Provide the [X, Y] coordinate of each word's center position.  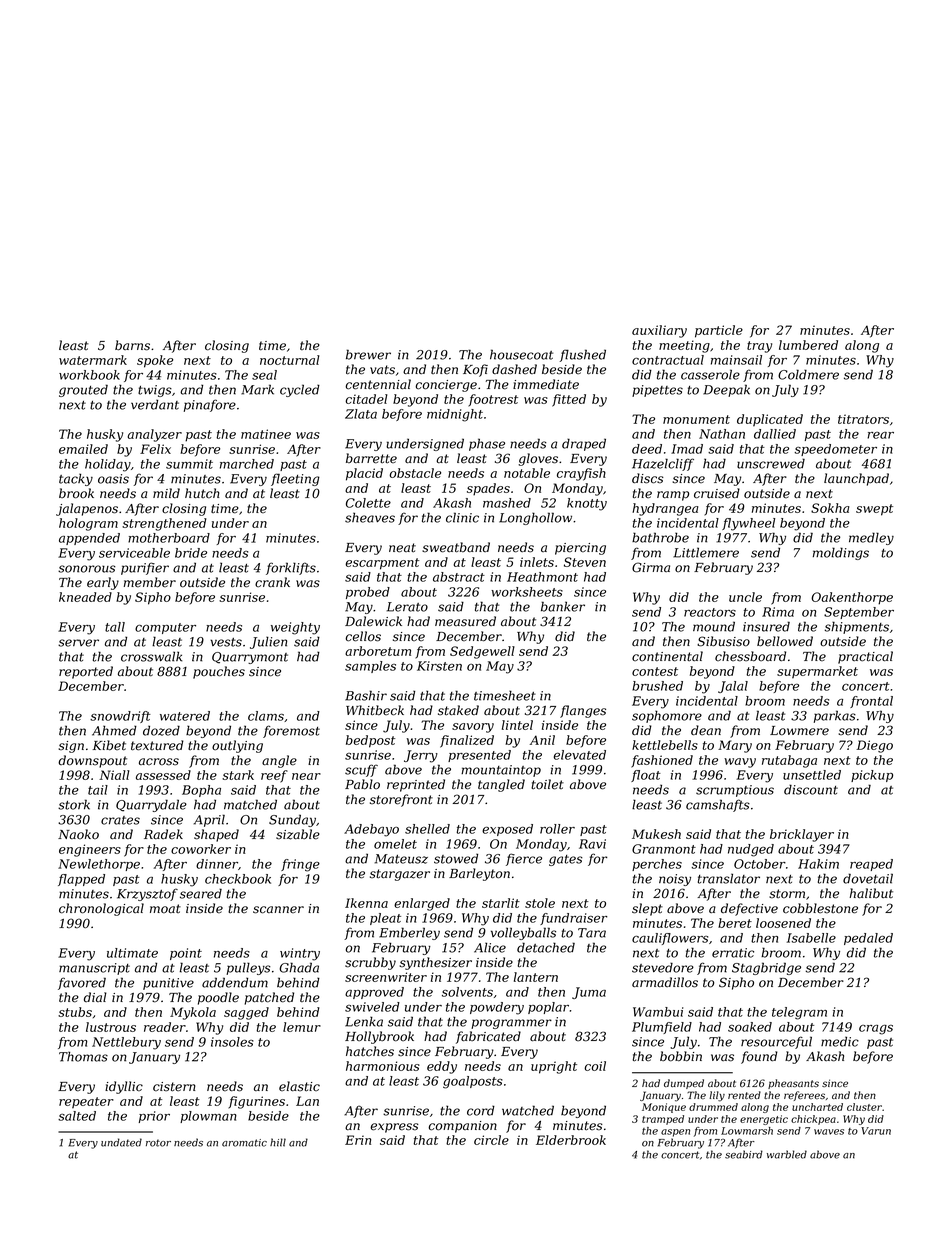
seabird [744, 1154]
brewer [368, 354]
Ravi [592, 844]
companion [462, 1127]
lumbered [808, 345]
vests [226, 642]
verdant [155, 404]
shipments [857, 627]
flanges [583, 711]
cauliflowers [670, 939]
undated [121, 1142]
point [186, 954]
